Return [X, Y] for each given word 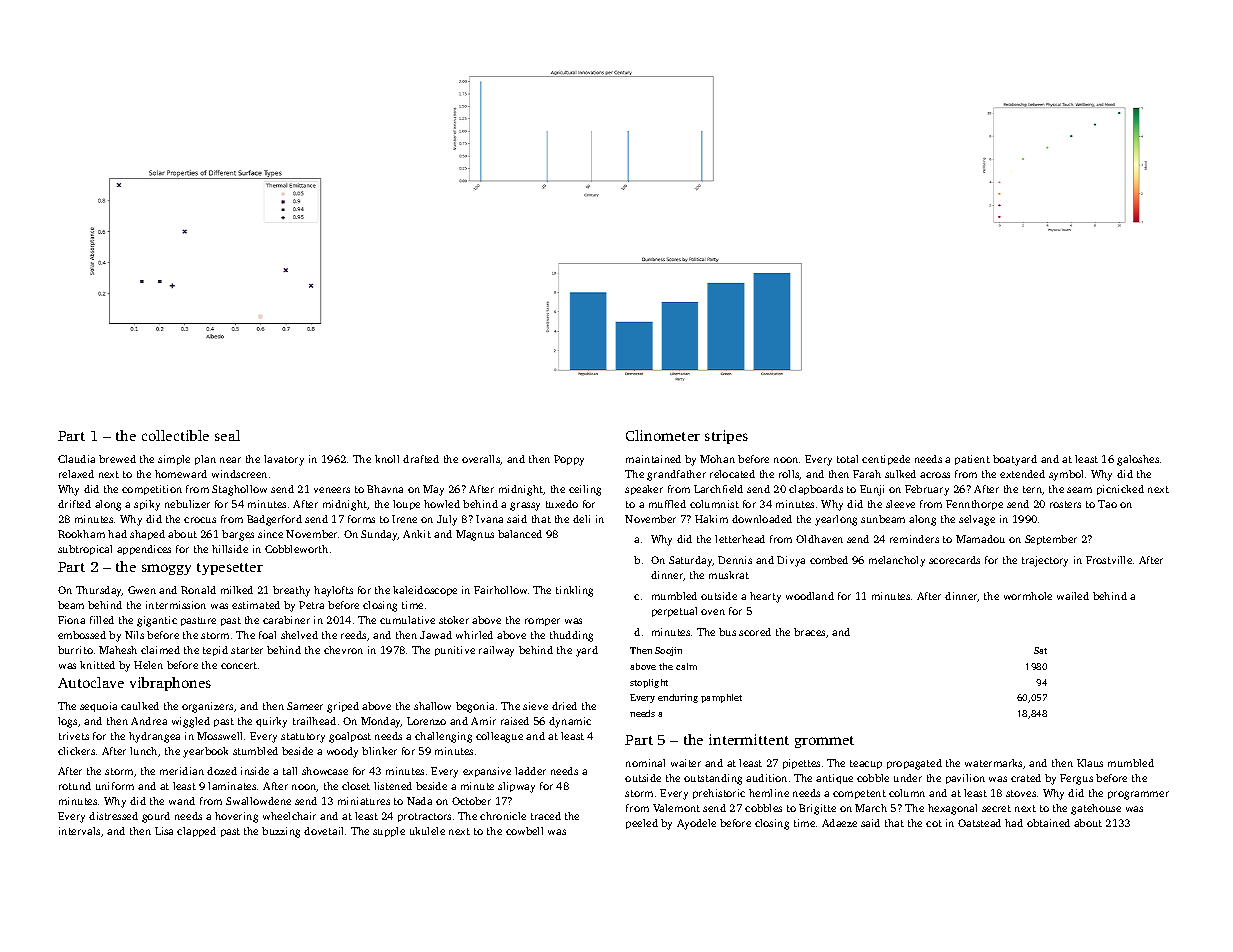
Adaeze [839, 823]
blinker [379, 751]
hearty [765, 597]
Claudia [76, 459]
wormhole [1028, 596]
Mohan [717, 459]
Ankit [417, 534]
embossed [82, 635]
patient [972, 460]
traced [546, 816]
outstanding [713, 779]
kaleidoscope [425, 591]
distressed [113, 816]
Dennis [735, 560]
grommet [824, 742]
